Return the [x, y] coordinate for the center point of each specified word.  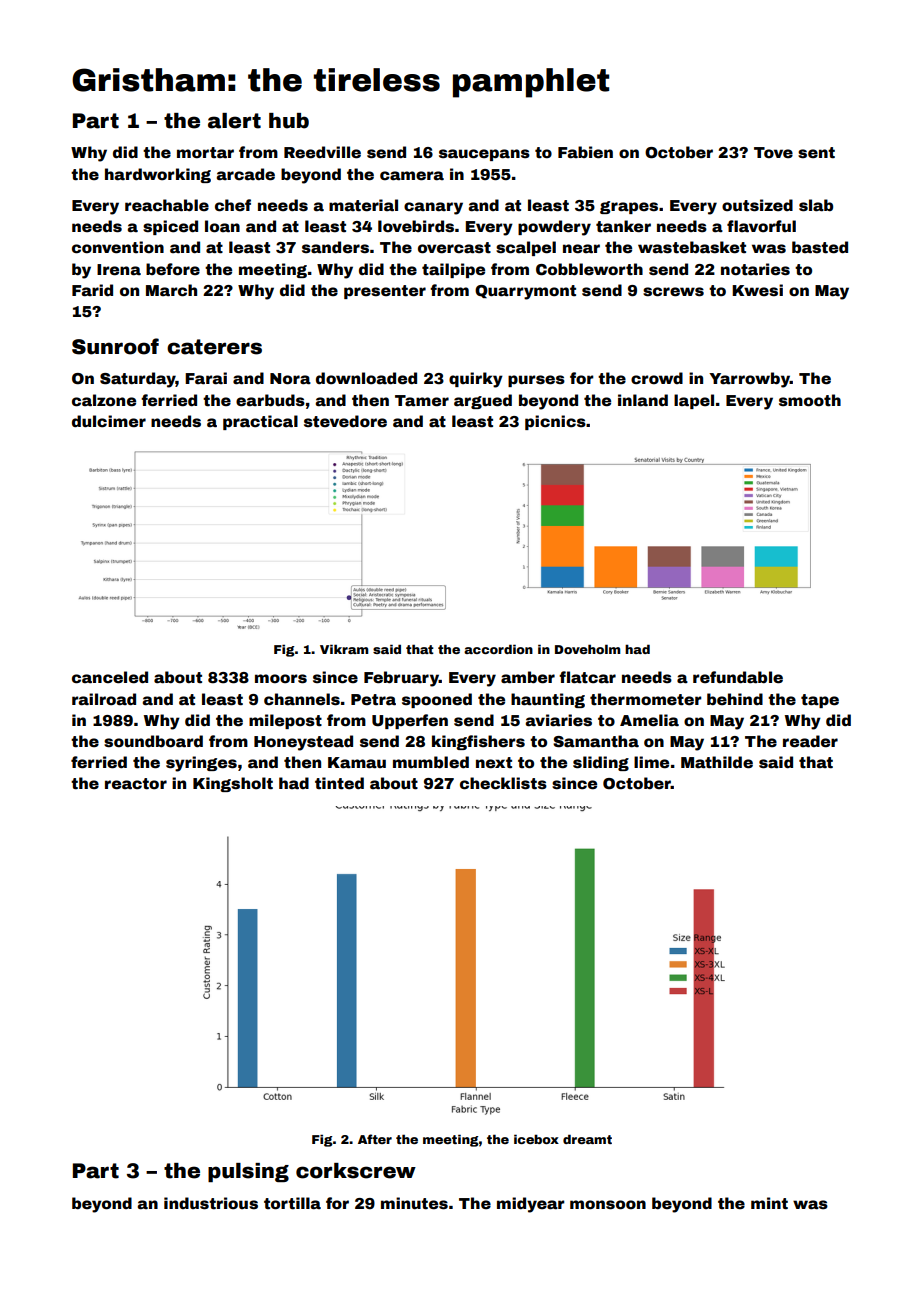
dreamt [587, 1139]
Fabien [585, 152]
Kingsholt [233, 784]
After [375, 1139]
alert [234, 121]
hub [289, 121]
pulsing [248, 1172]
